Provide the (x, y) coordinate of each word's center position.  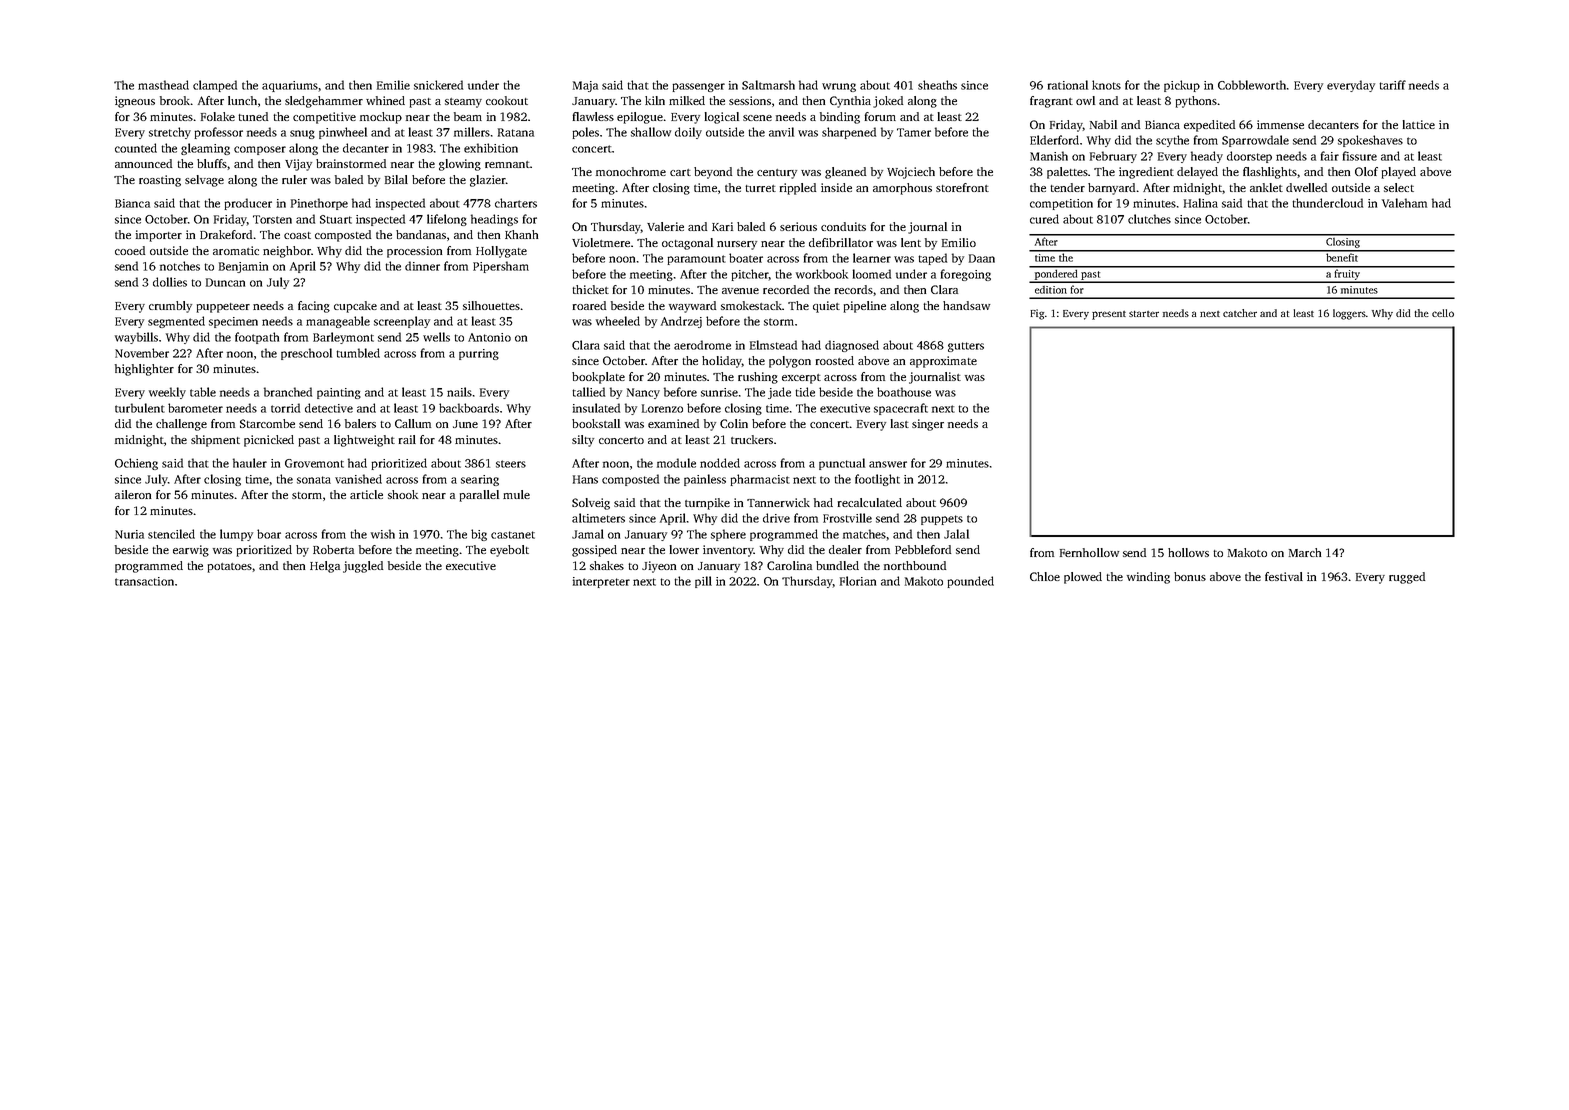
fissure (1360, 156)
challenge (181, 425)
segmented (176, 322)
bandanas (421, 234)
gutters (966, 347)
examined (673, 423)
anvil (781, 132)
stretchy (170, 133)
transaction (144, 581)
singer (928, 425)
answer (888, 464)
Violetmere (601, 242)
